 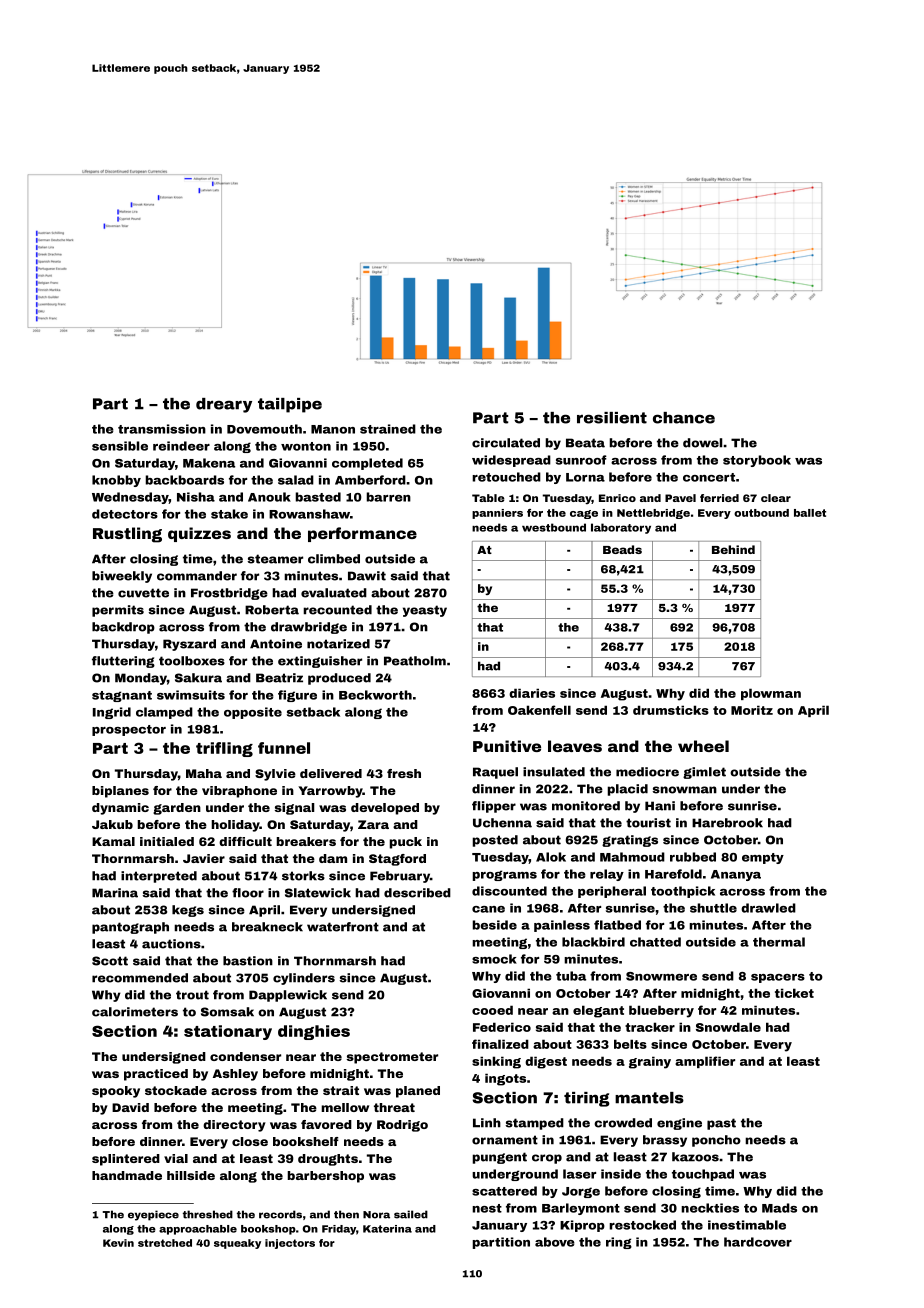 What do you see at coordinates (504, 1191) in the page?
I see `scattered` at bounding box center [504, 1191].
